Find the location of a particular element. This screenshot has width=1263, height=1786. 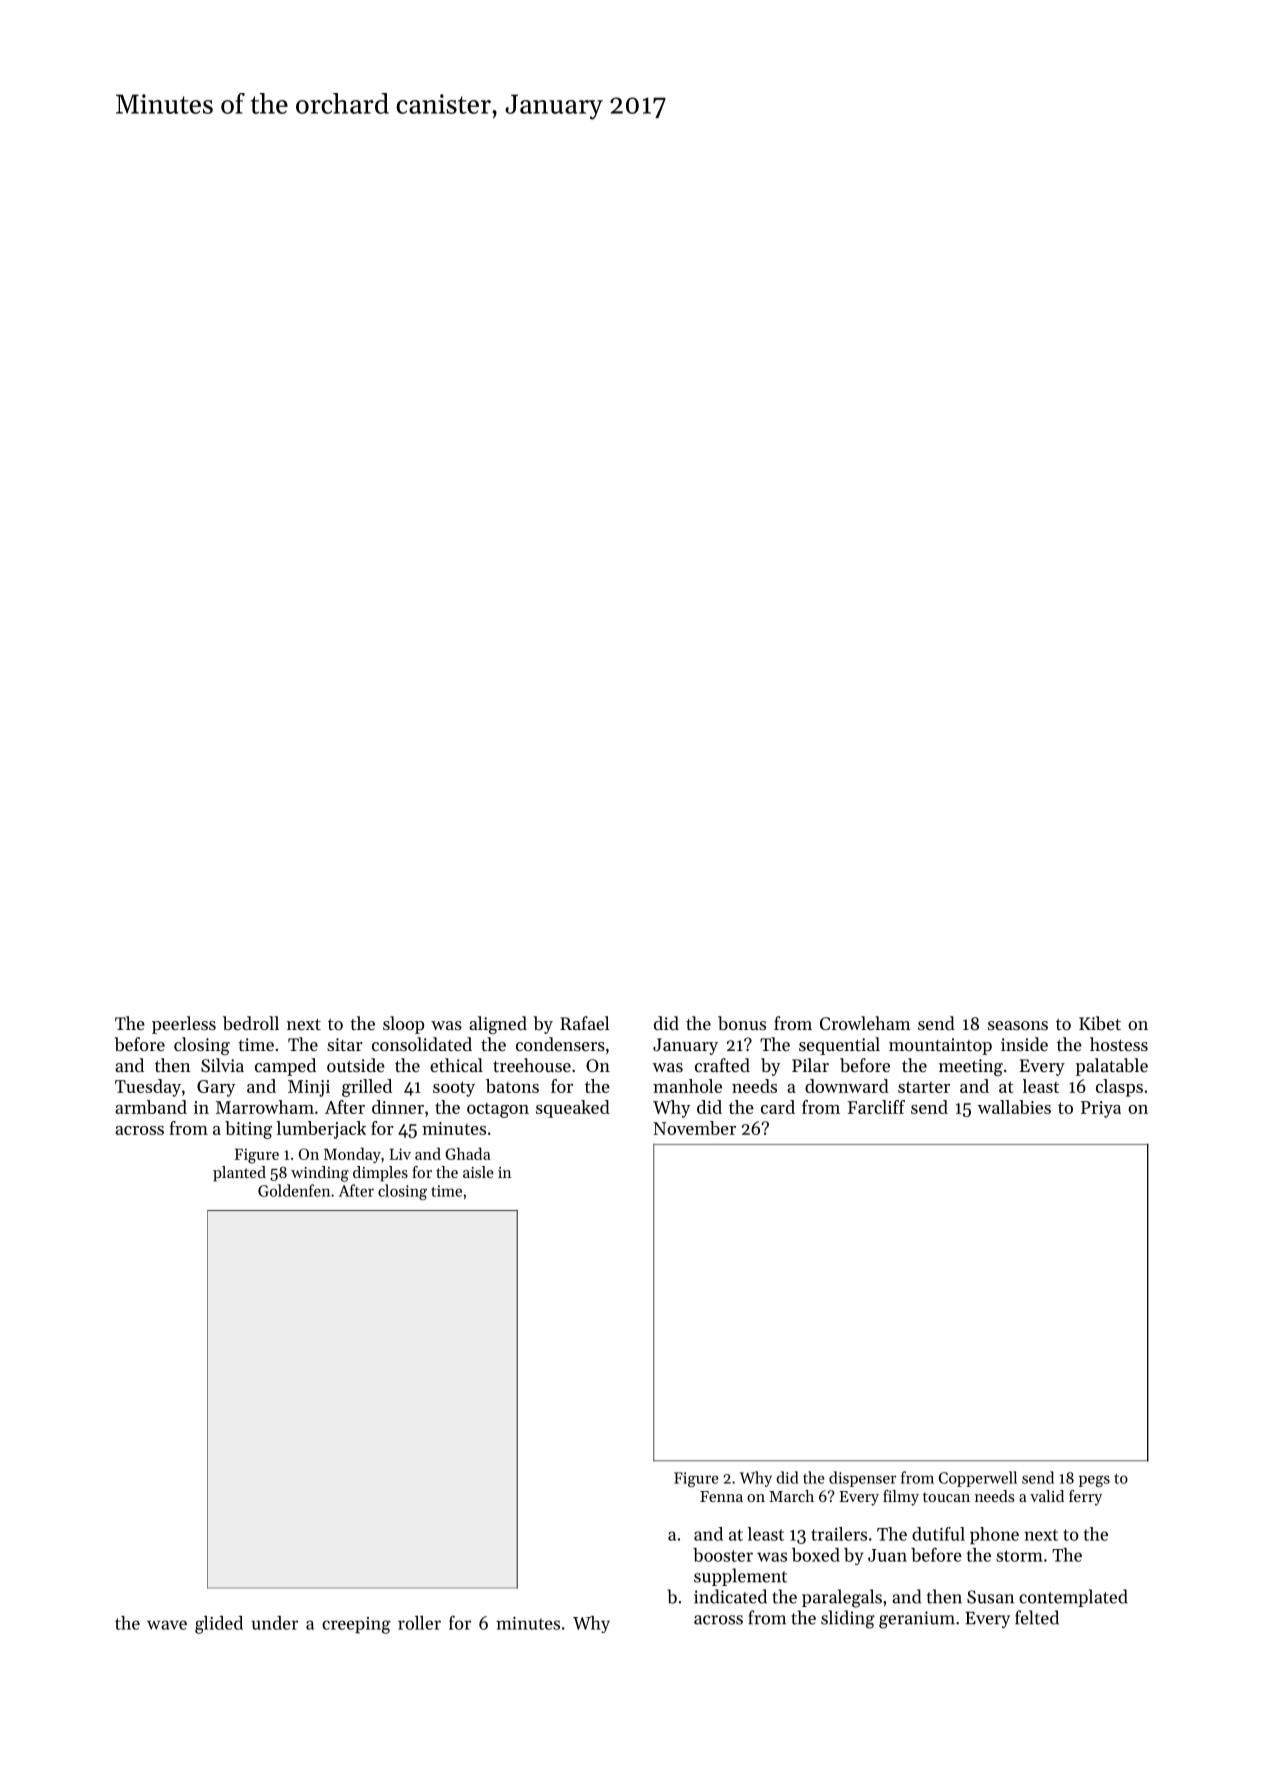

sloop is located at coordinates (403, 1025).
